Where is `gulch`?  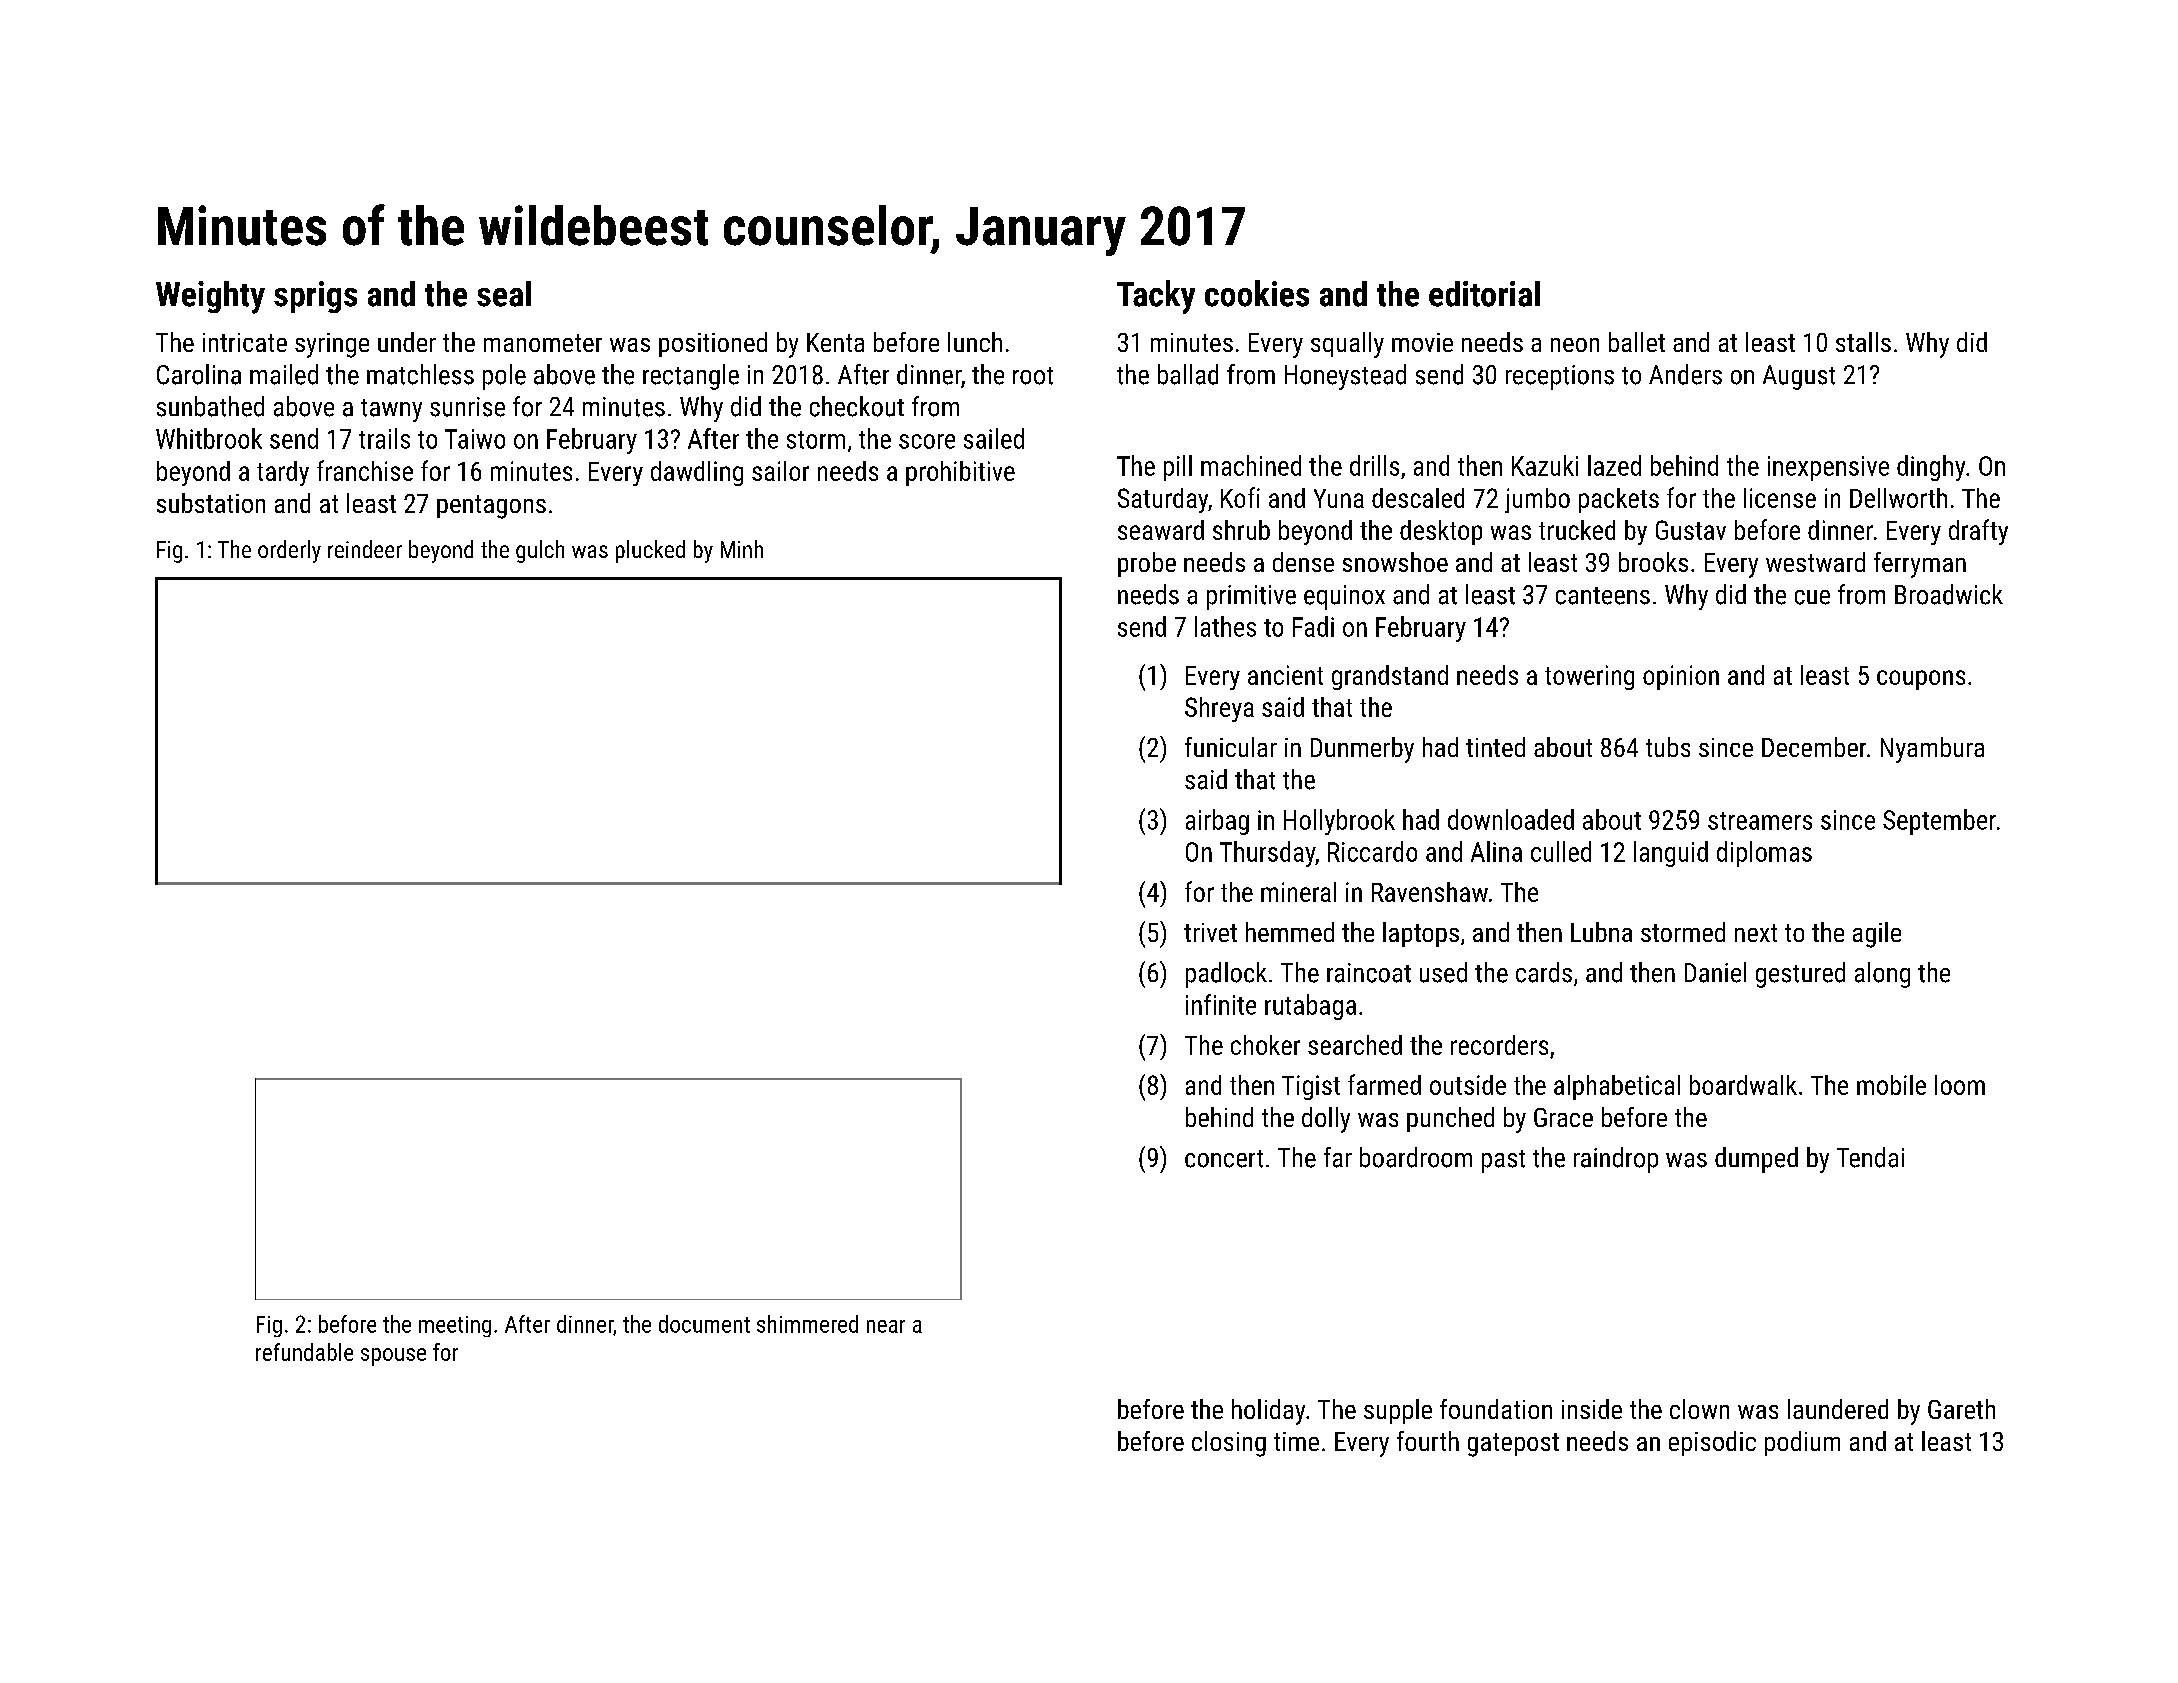
gulch is located at coordinates (540, 551).
